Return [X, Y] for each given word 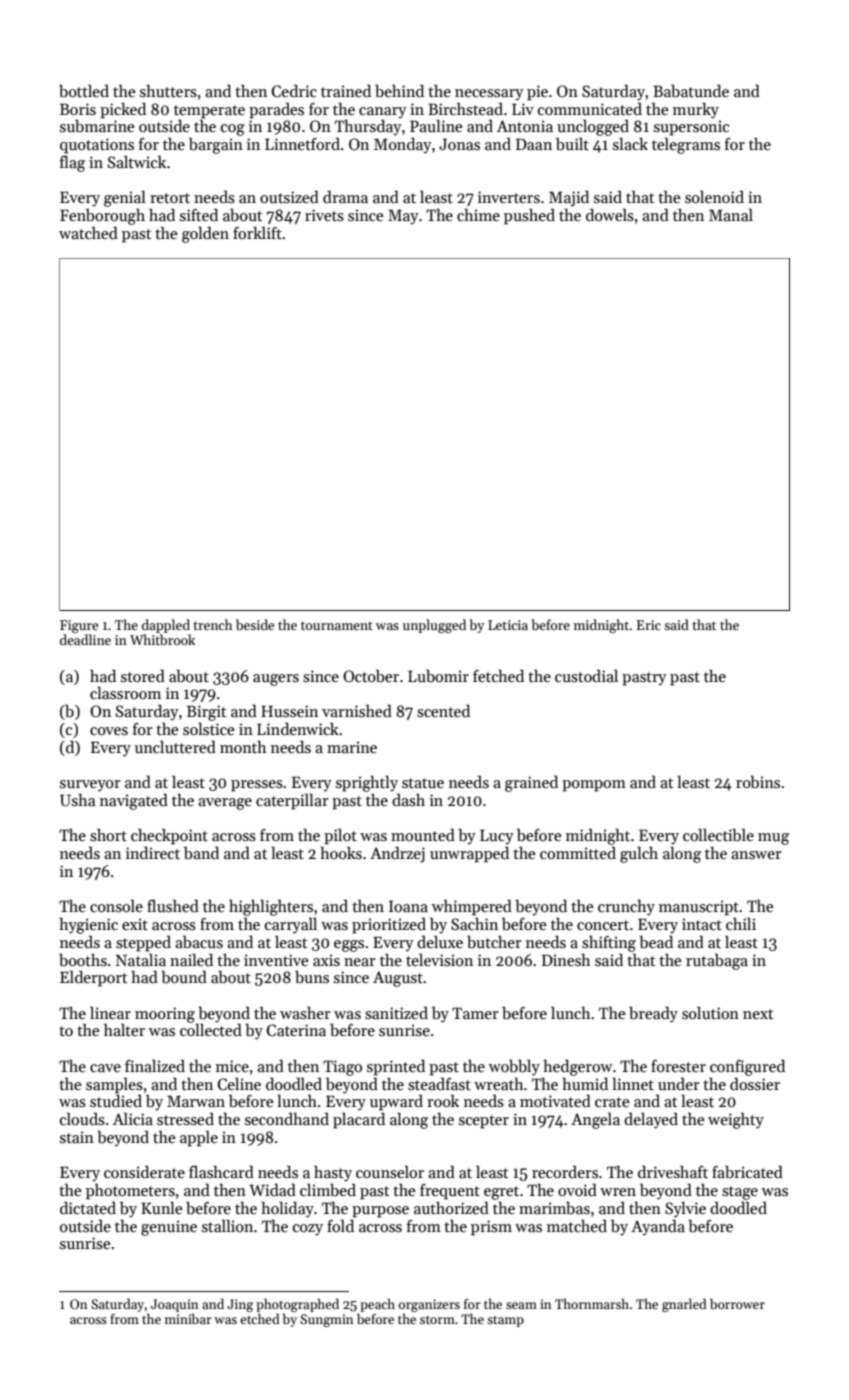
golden [205, 234]
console [116, 905]
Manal [731, 214]
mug [773, 839]
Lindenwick [298, 728]
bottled [84, 90]
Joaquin [174, 1305]
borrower [737, 1303]
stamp [505, 1321]
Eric [649, 625]
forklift [257, 232]
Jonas [459, 144]
